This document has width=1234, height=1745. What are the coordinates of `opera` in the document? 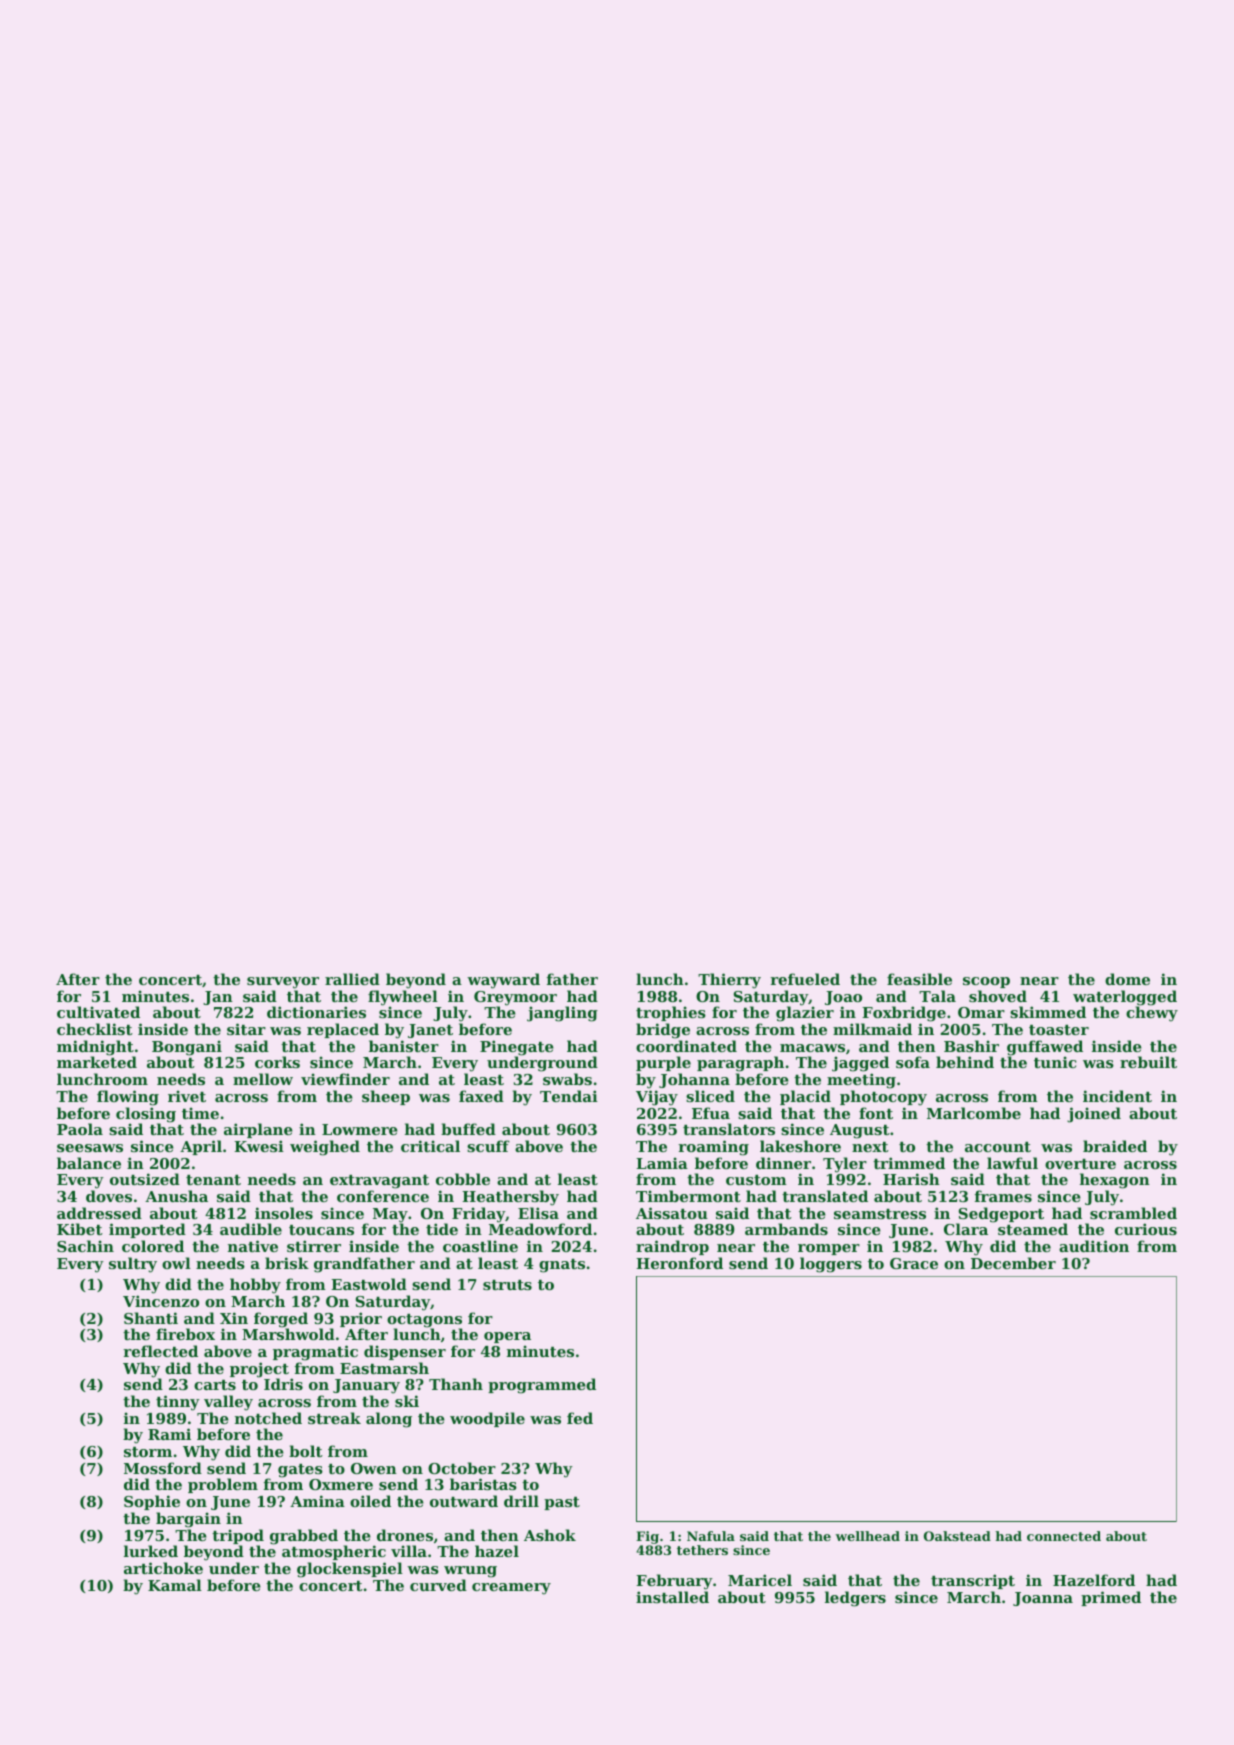 It's located at (507, 1337).
